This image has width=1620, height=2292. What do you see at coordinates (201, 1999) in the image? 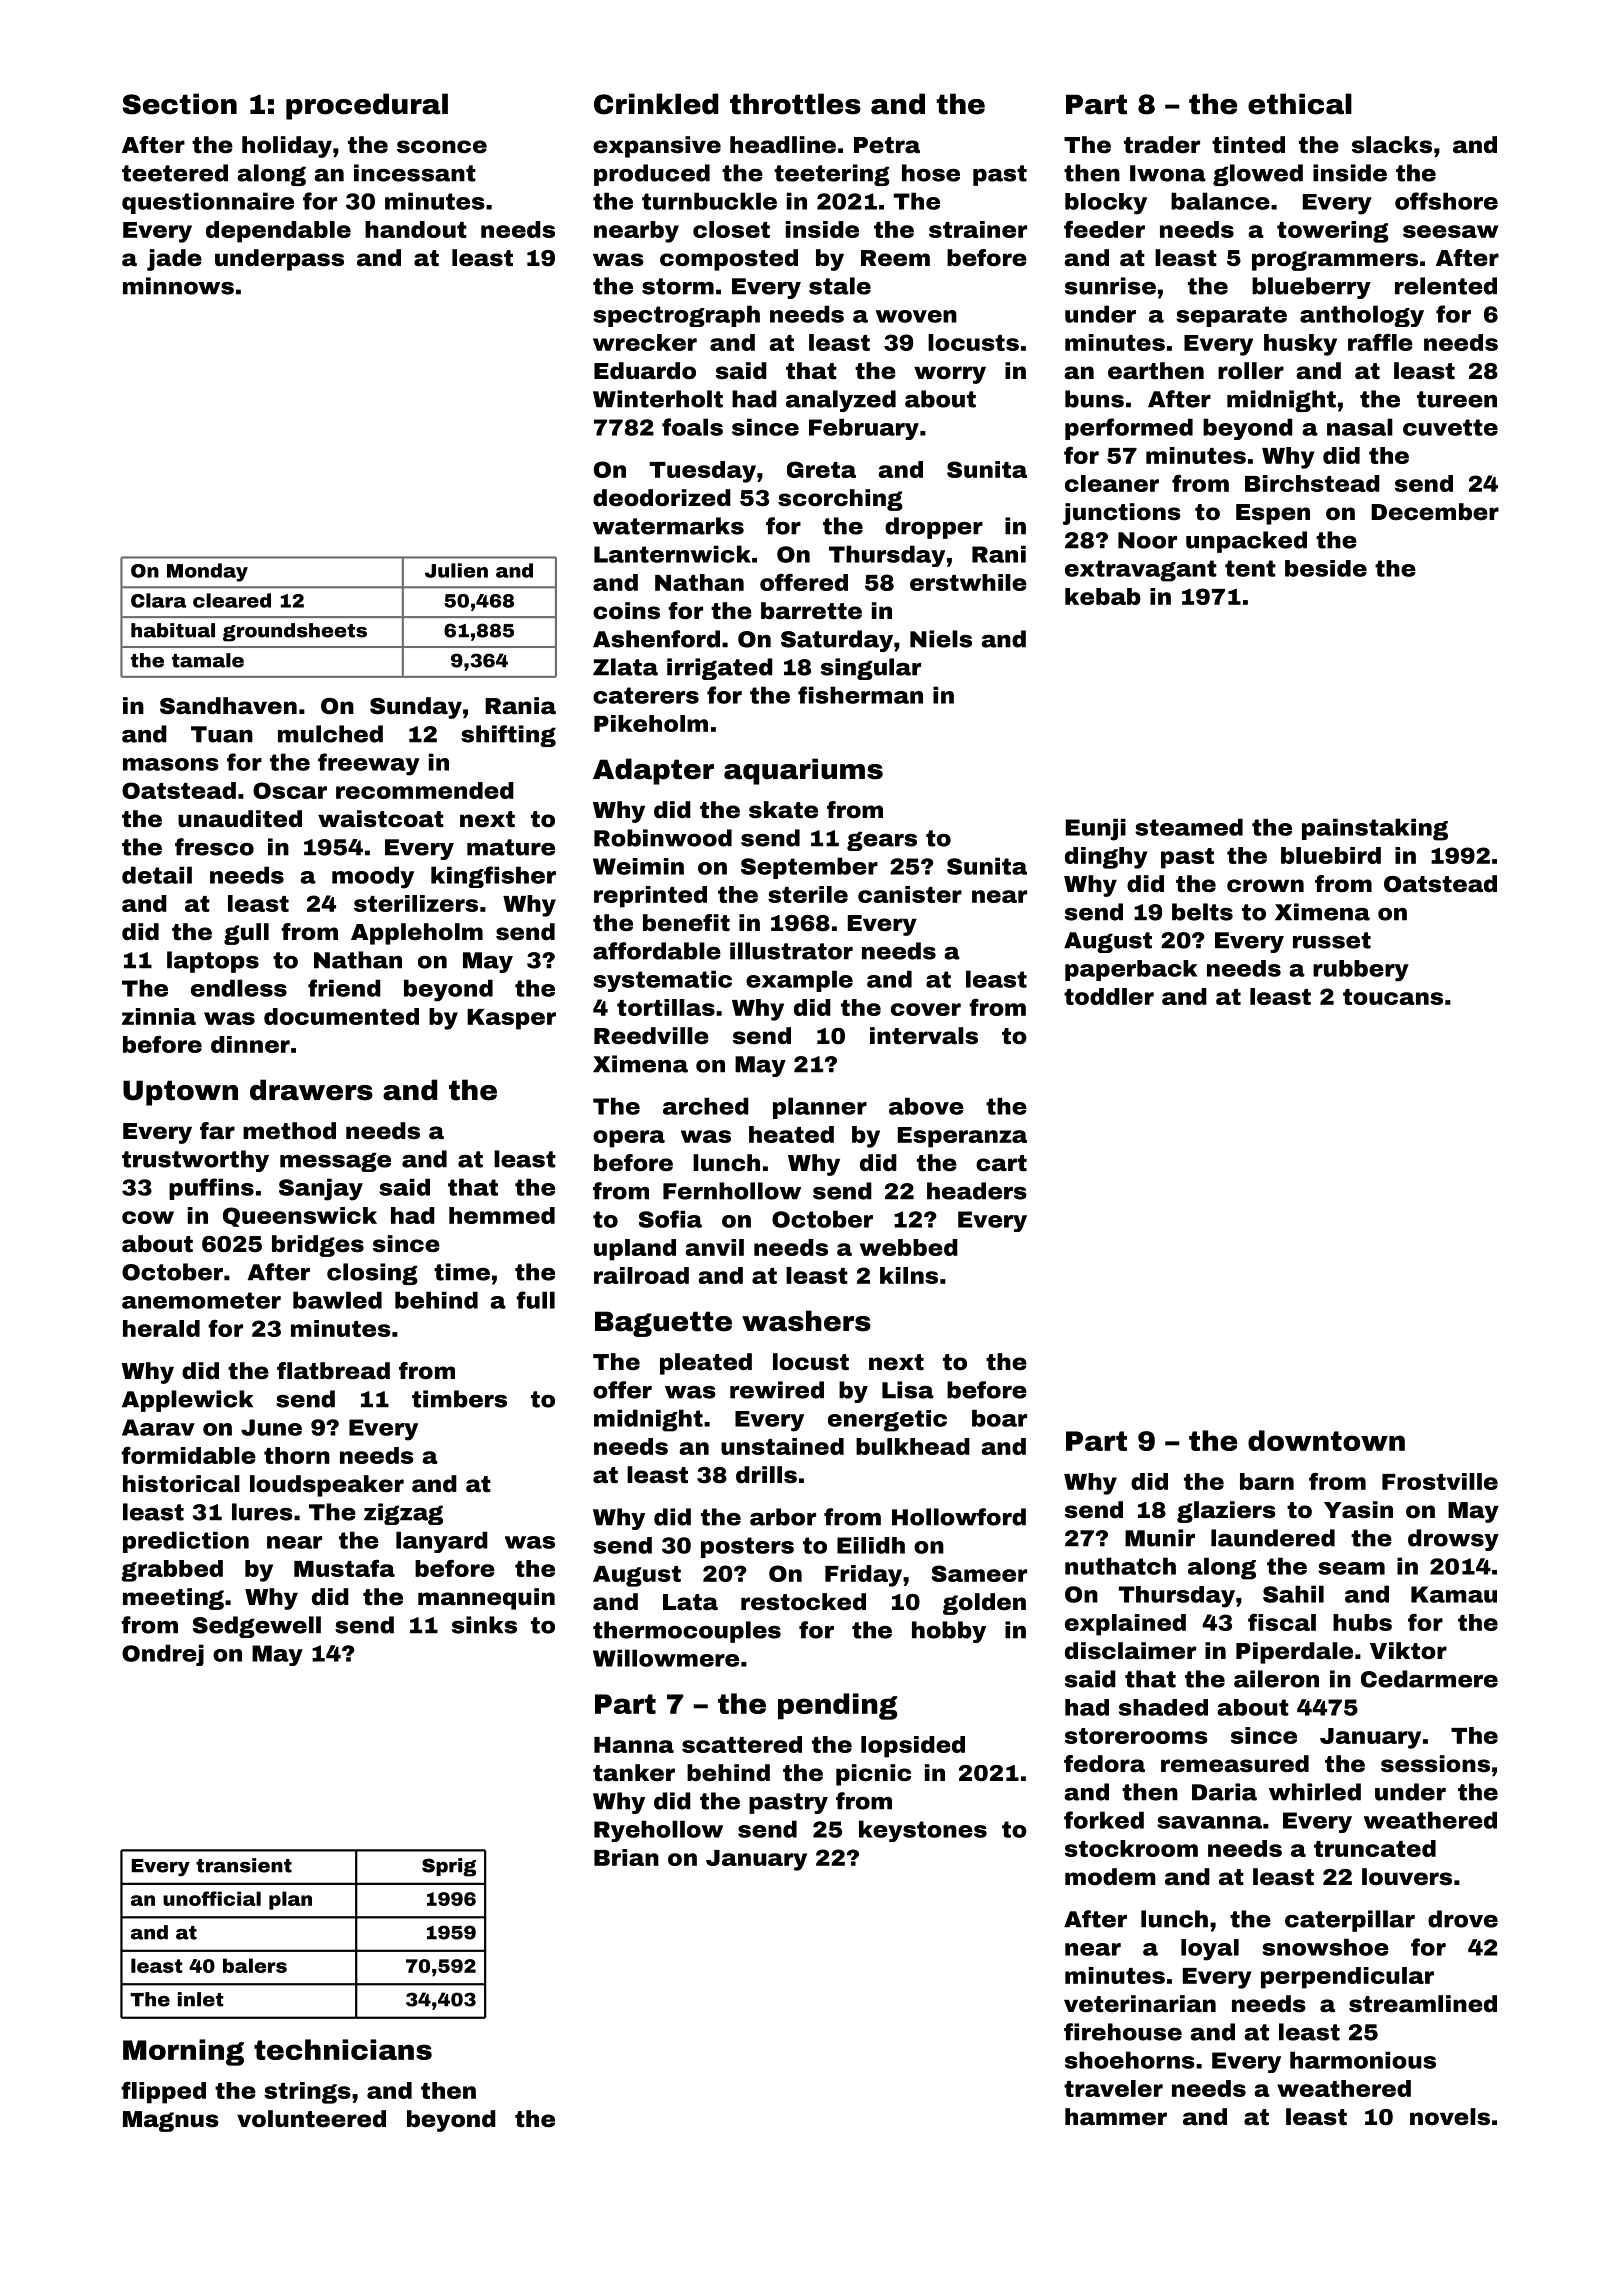
I see `inlet` at bounding box center [201, 1999].
